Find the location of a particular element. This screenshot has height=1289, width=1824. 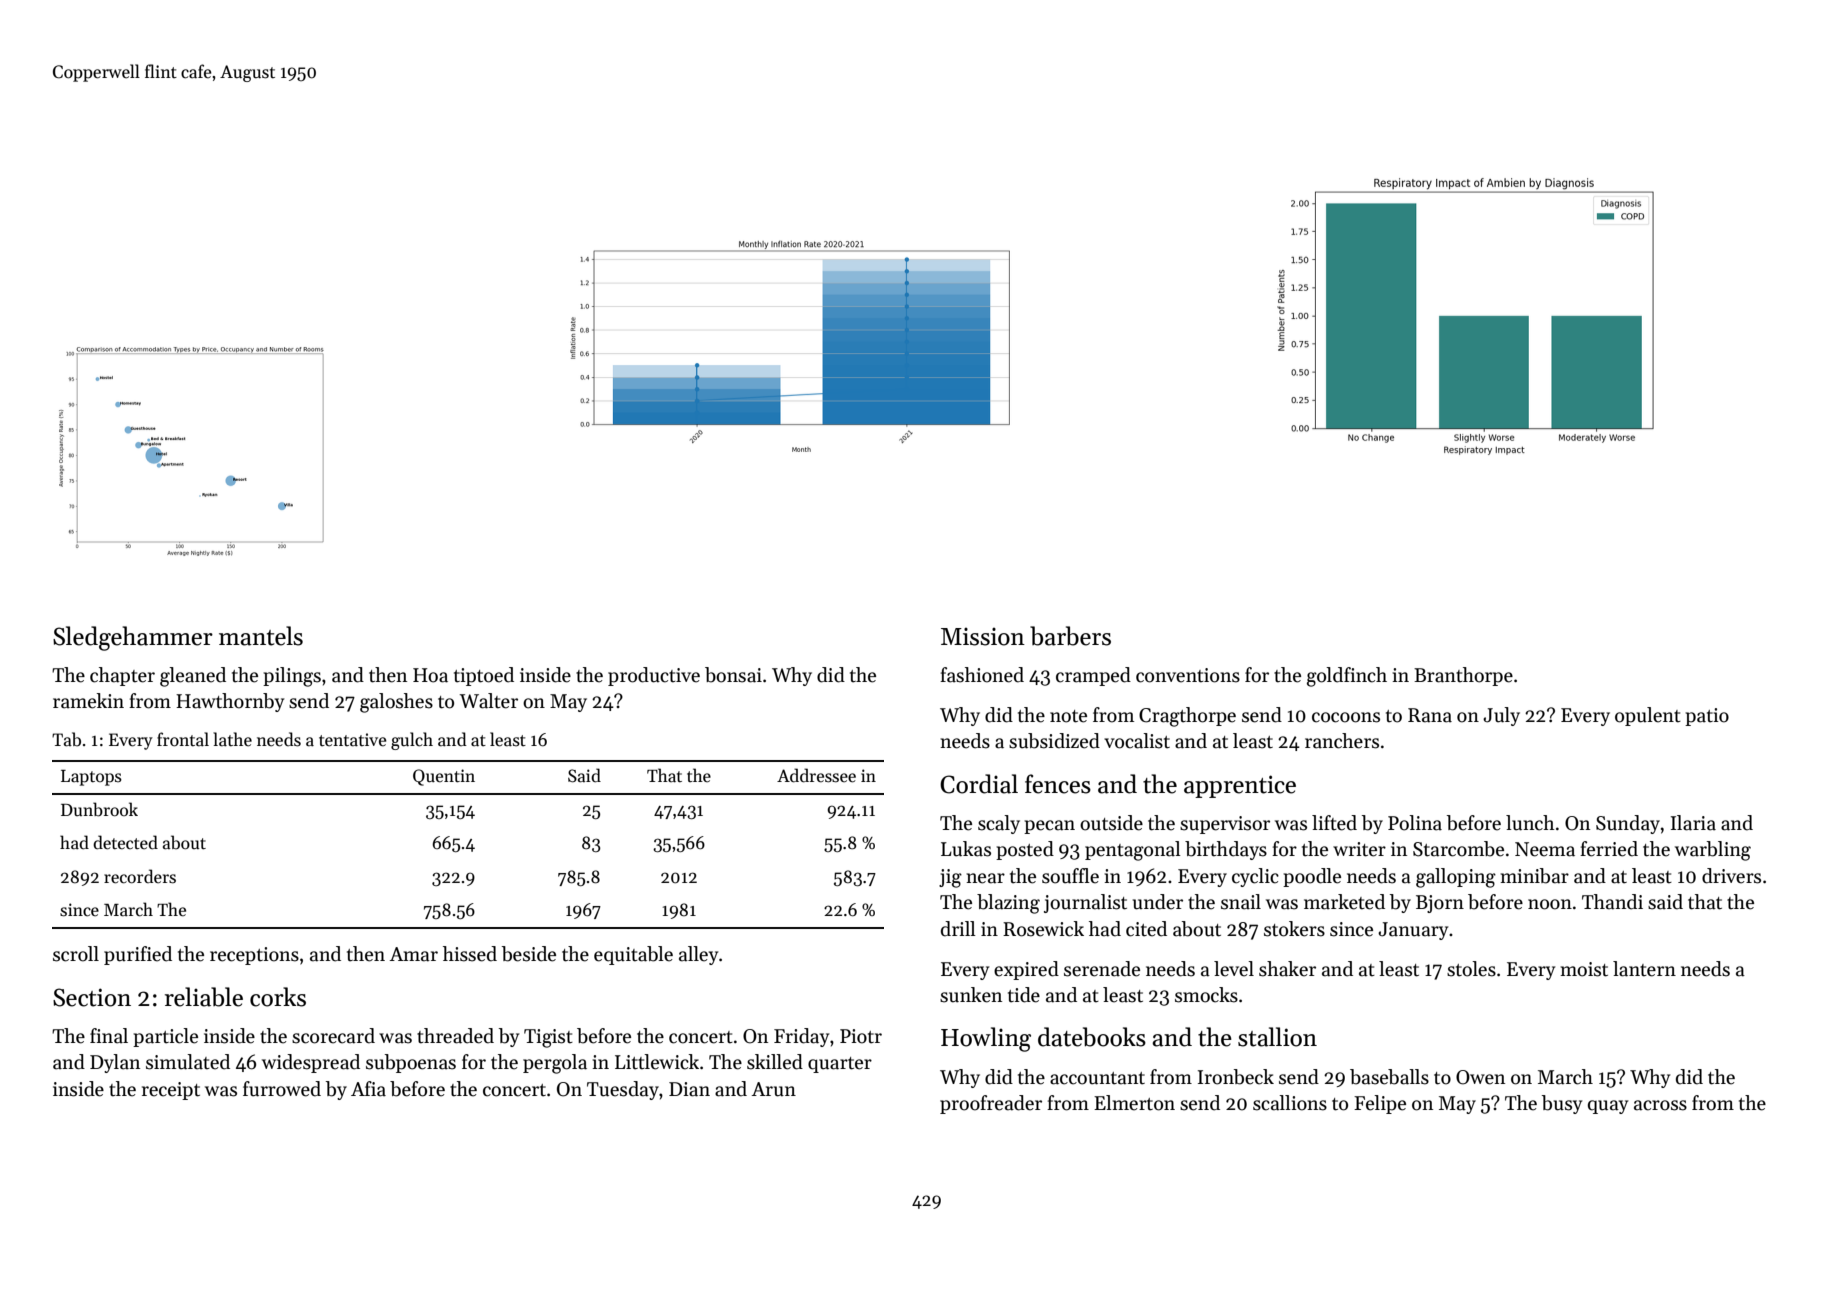

barbers is located at coordinates (1070, 636).
